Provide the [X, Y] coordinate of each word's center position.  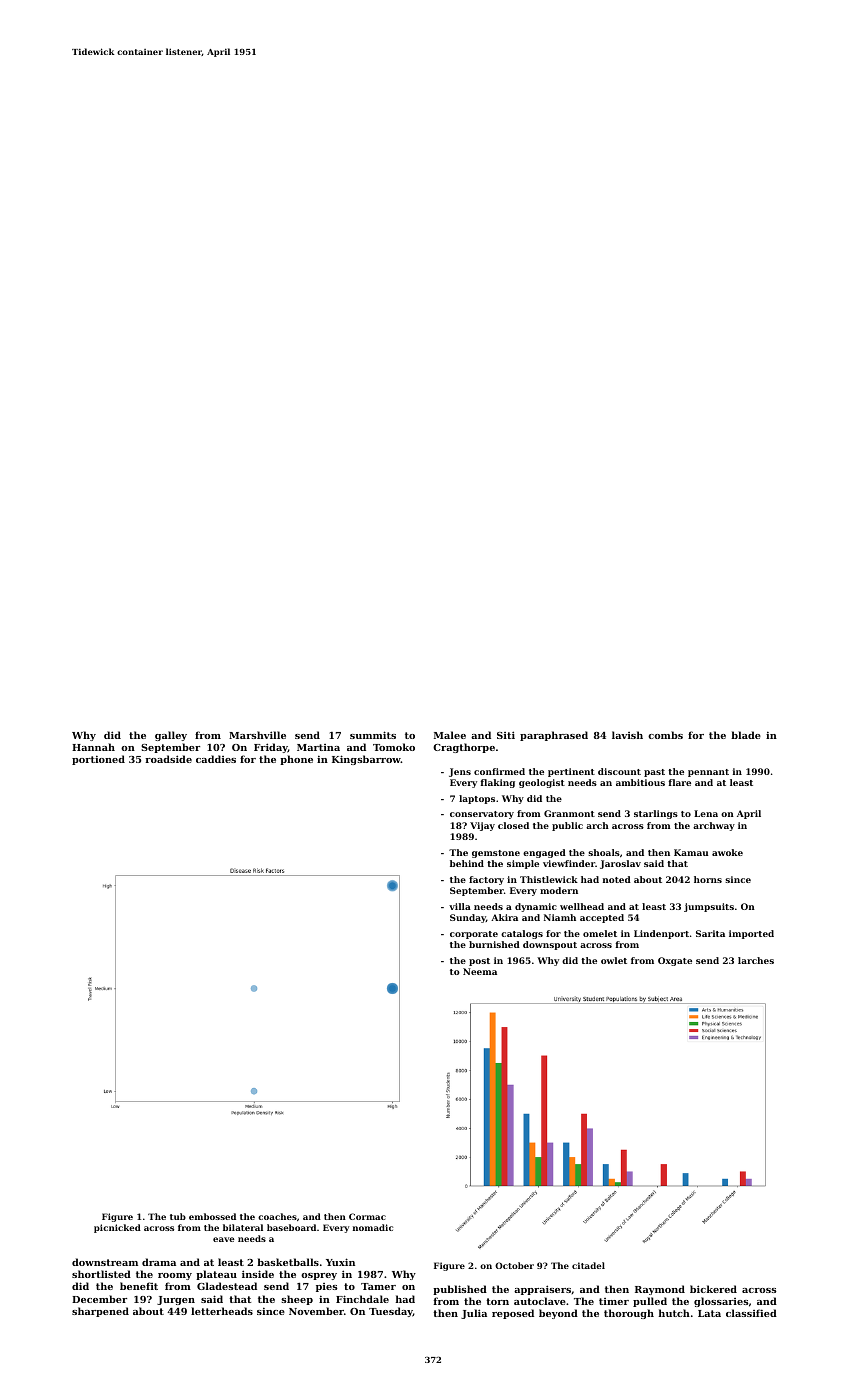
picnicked [117, 1228]
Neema [480, 971]
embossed [212, 1216]
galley [171, 736]
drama [159, 1262]
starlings [656, 814]
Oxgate [675, 961]
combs [665, 735]
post [479, 962]
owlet [614, 960]
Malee [450, 735]
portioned [98, 760]
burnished [494, 944]
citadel [588, 1265]
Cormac [367, 1216]
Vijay [482, 826]
